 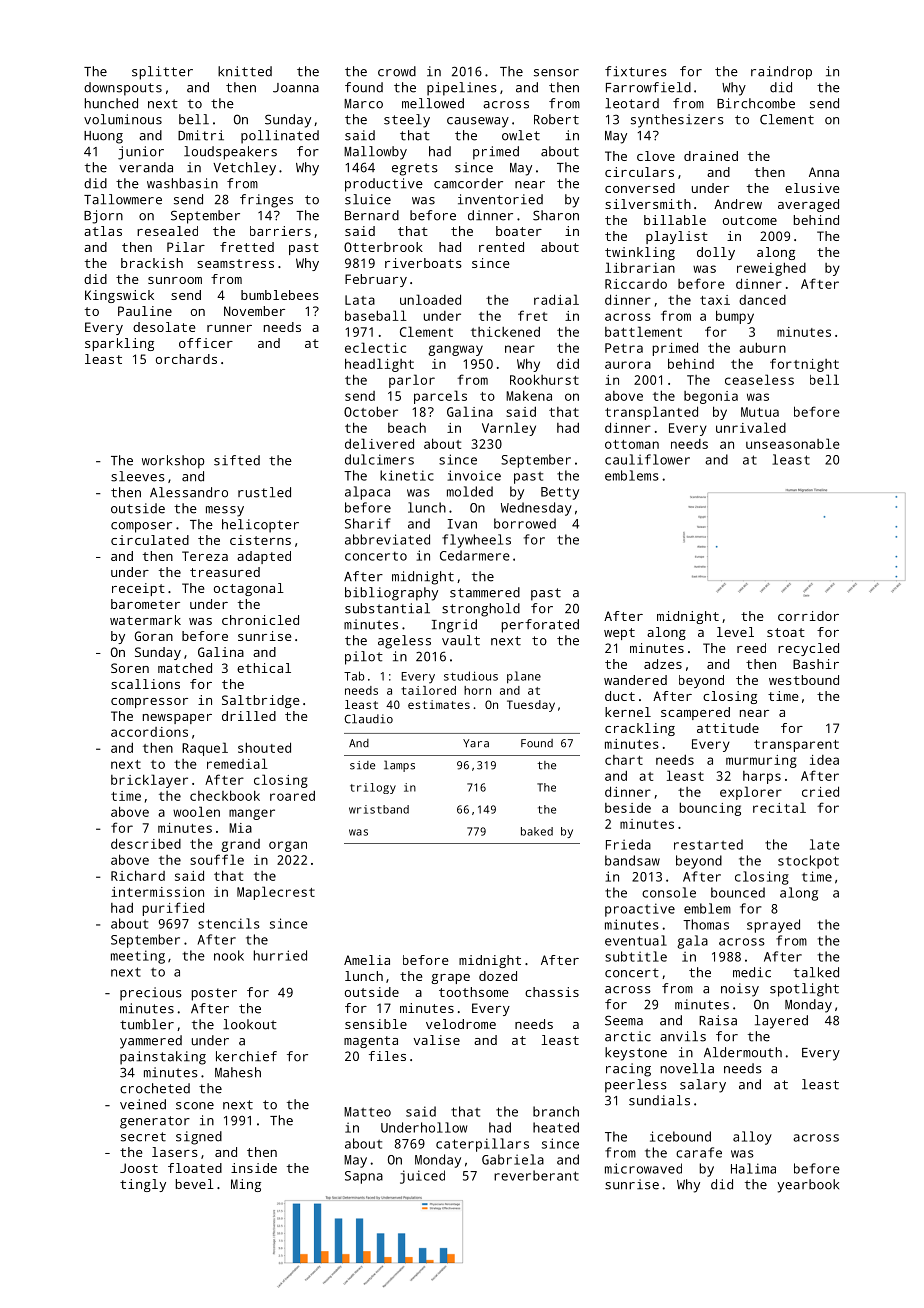 I want to click on bricklayer, so click(x=149, y=781).
